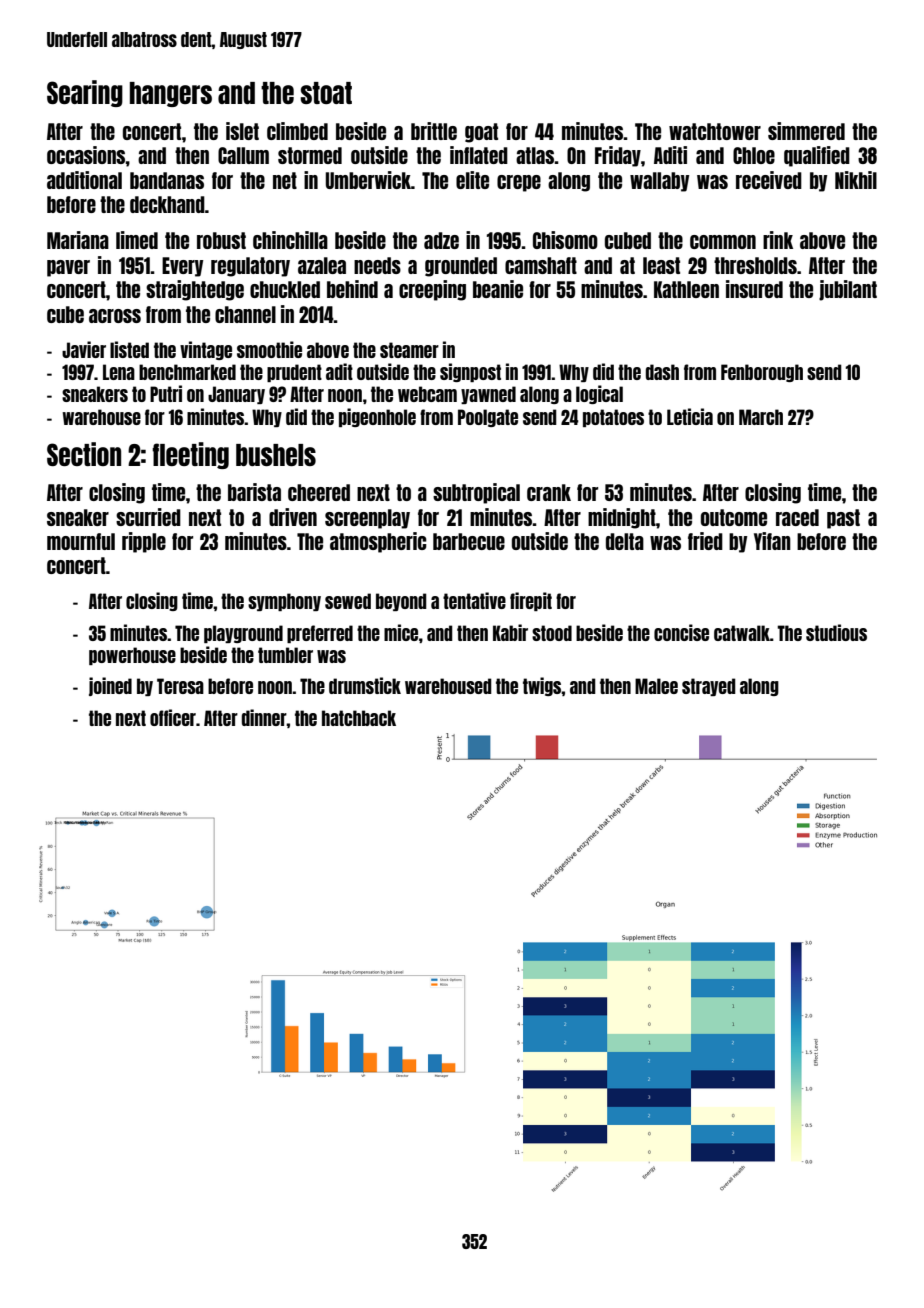  Describe the element at coordinates (284, 602) in the screenshot. I see `symphony` at that location.
